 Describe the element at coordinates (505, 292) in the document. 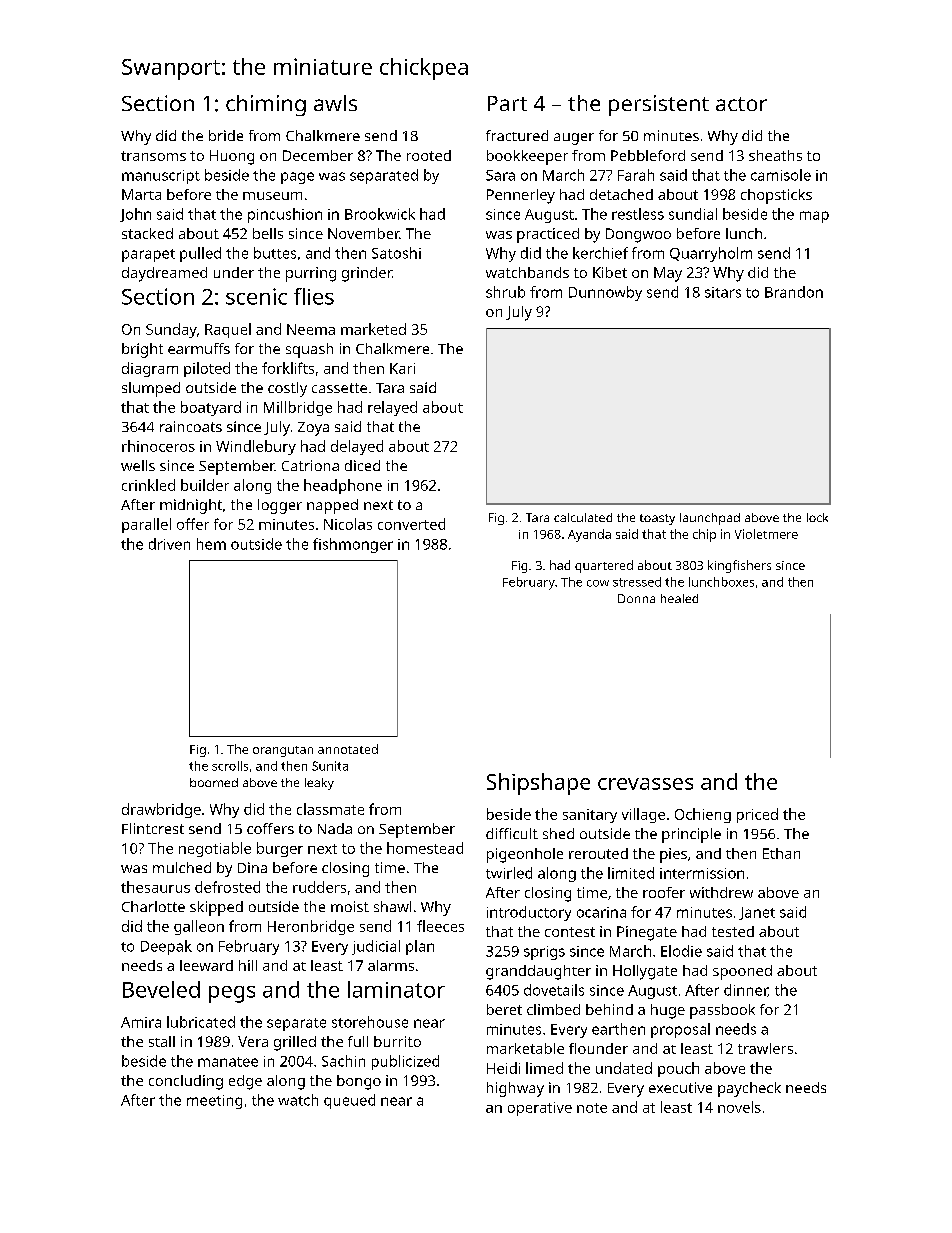

I see `shrub` at that location.
